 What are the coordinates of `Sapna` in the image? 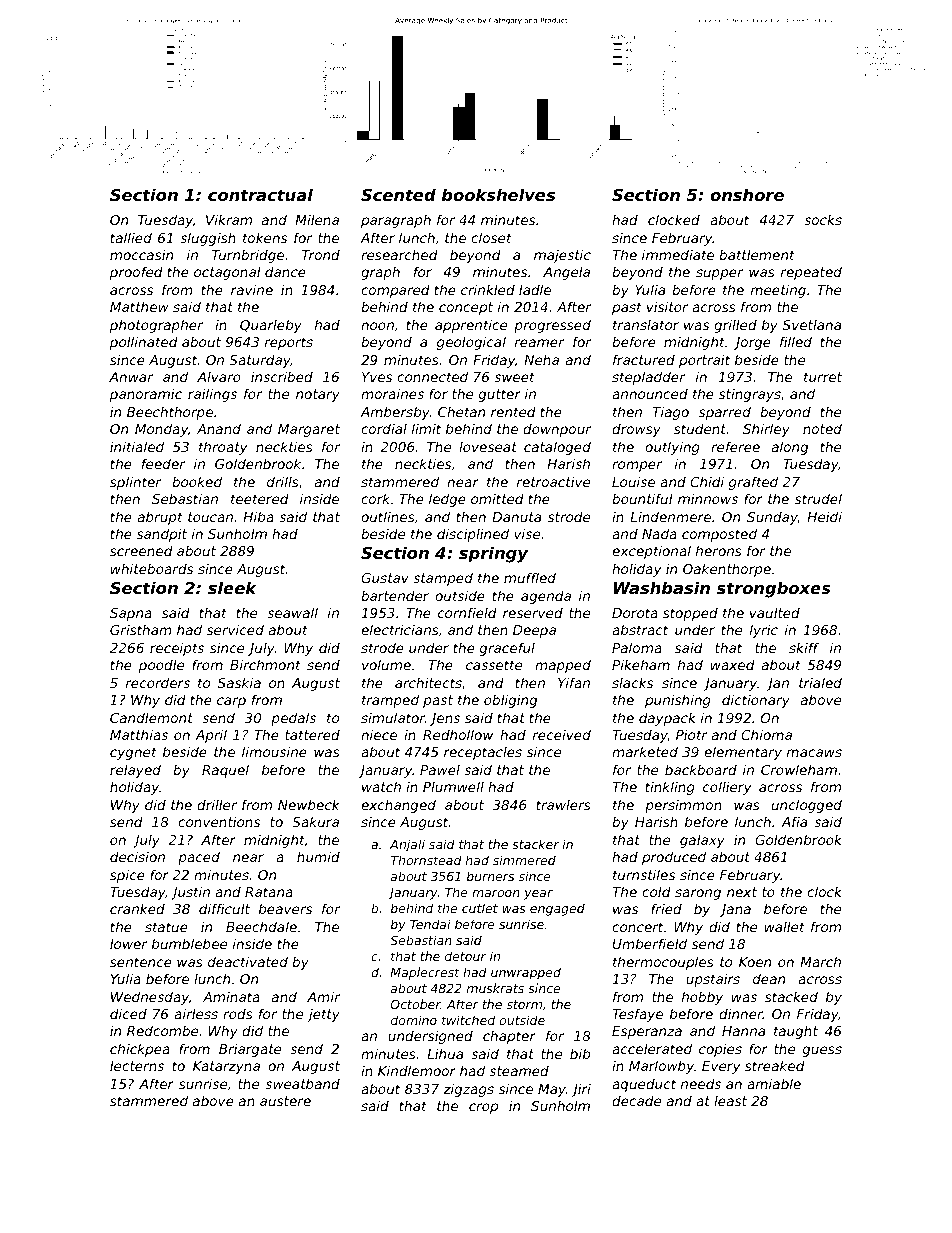 It's located at (131, 614).
